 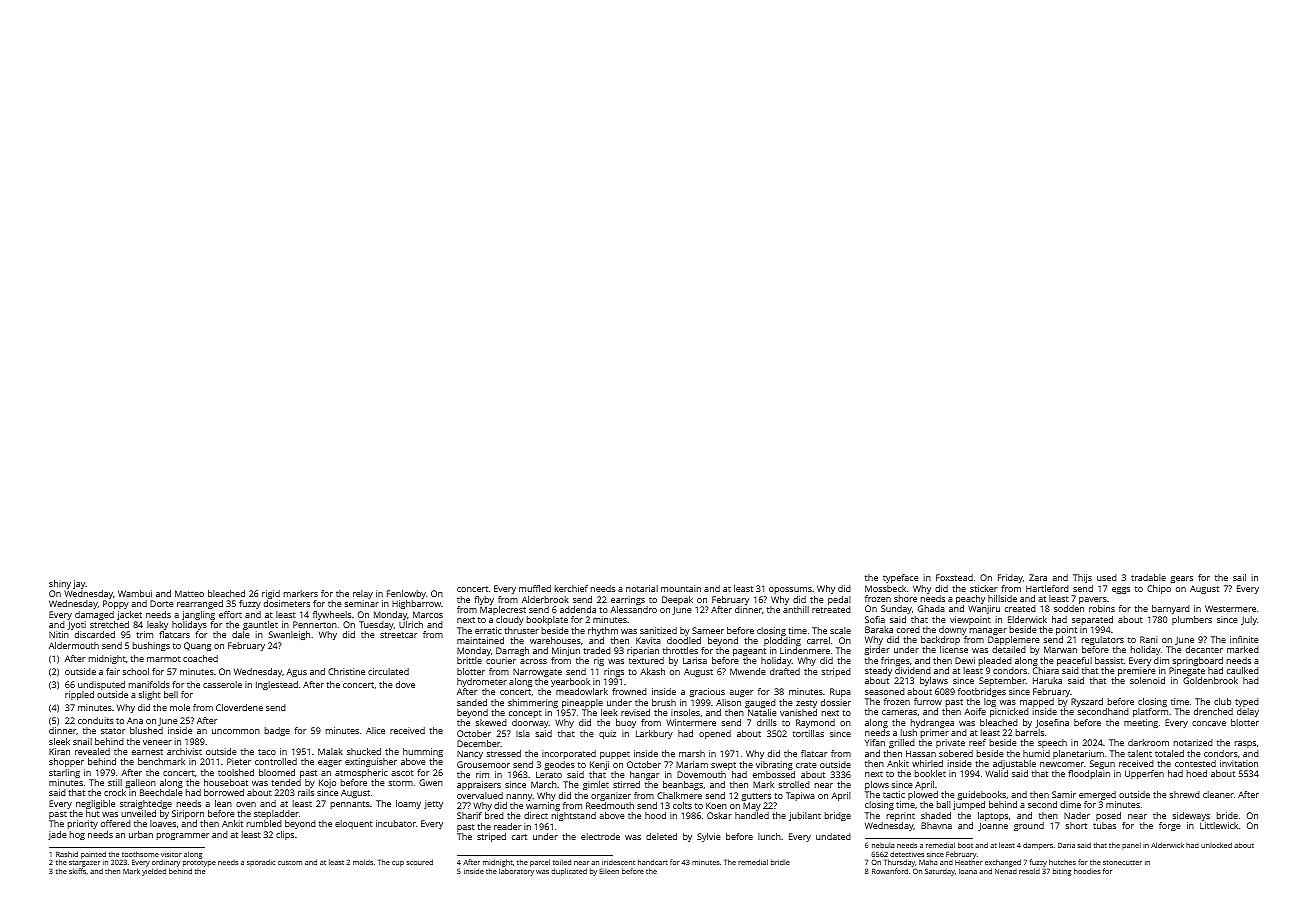 What do you see at coordinates (113, 671) in the screenshot?
I see `fair` at bounding box center [113, 671].
